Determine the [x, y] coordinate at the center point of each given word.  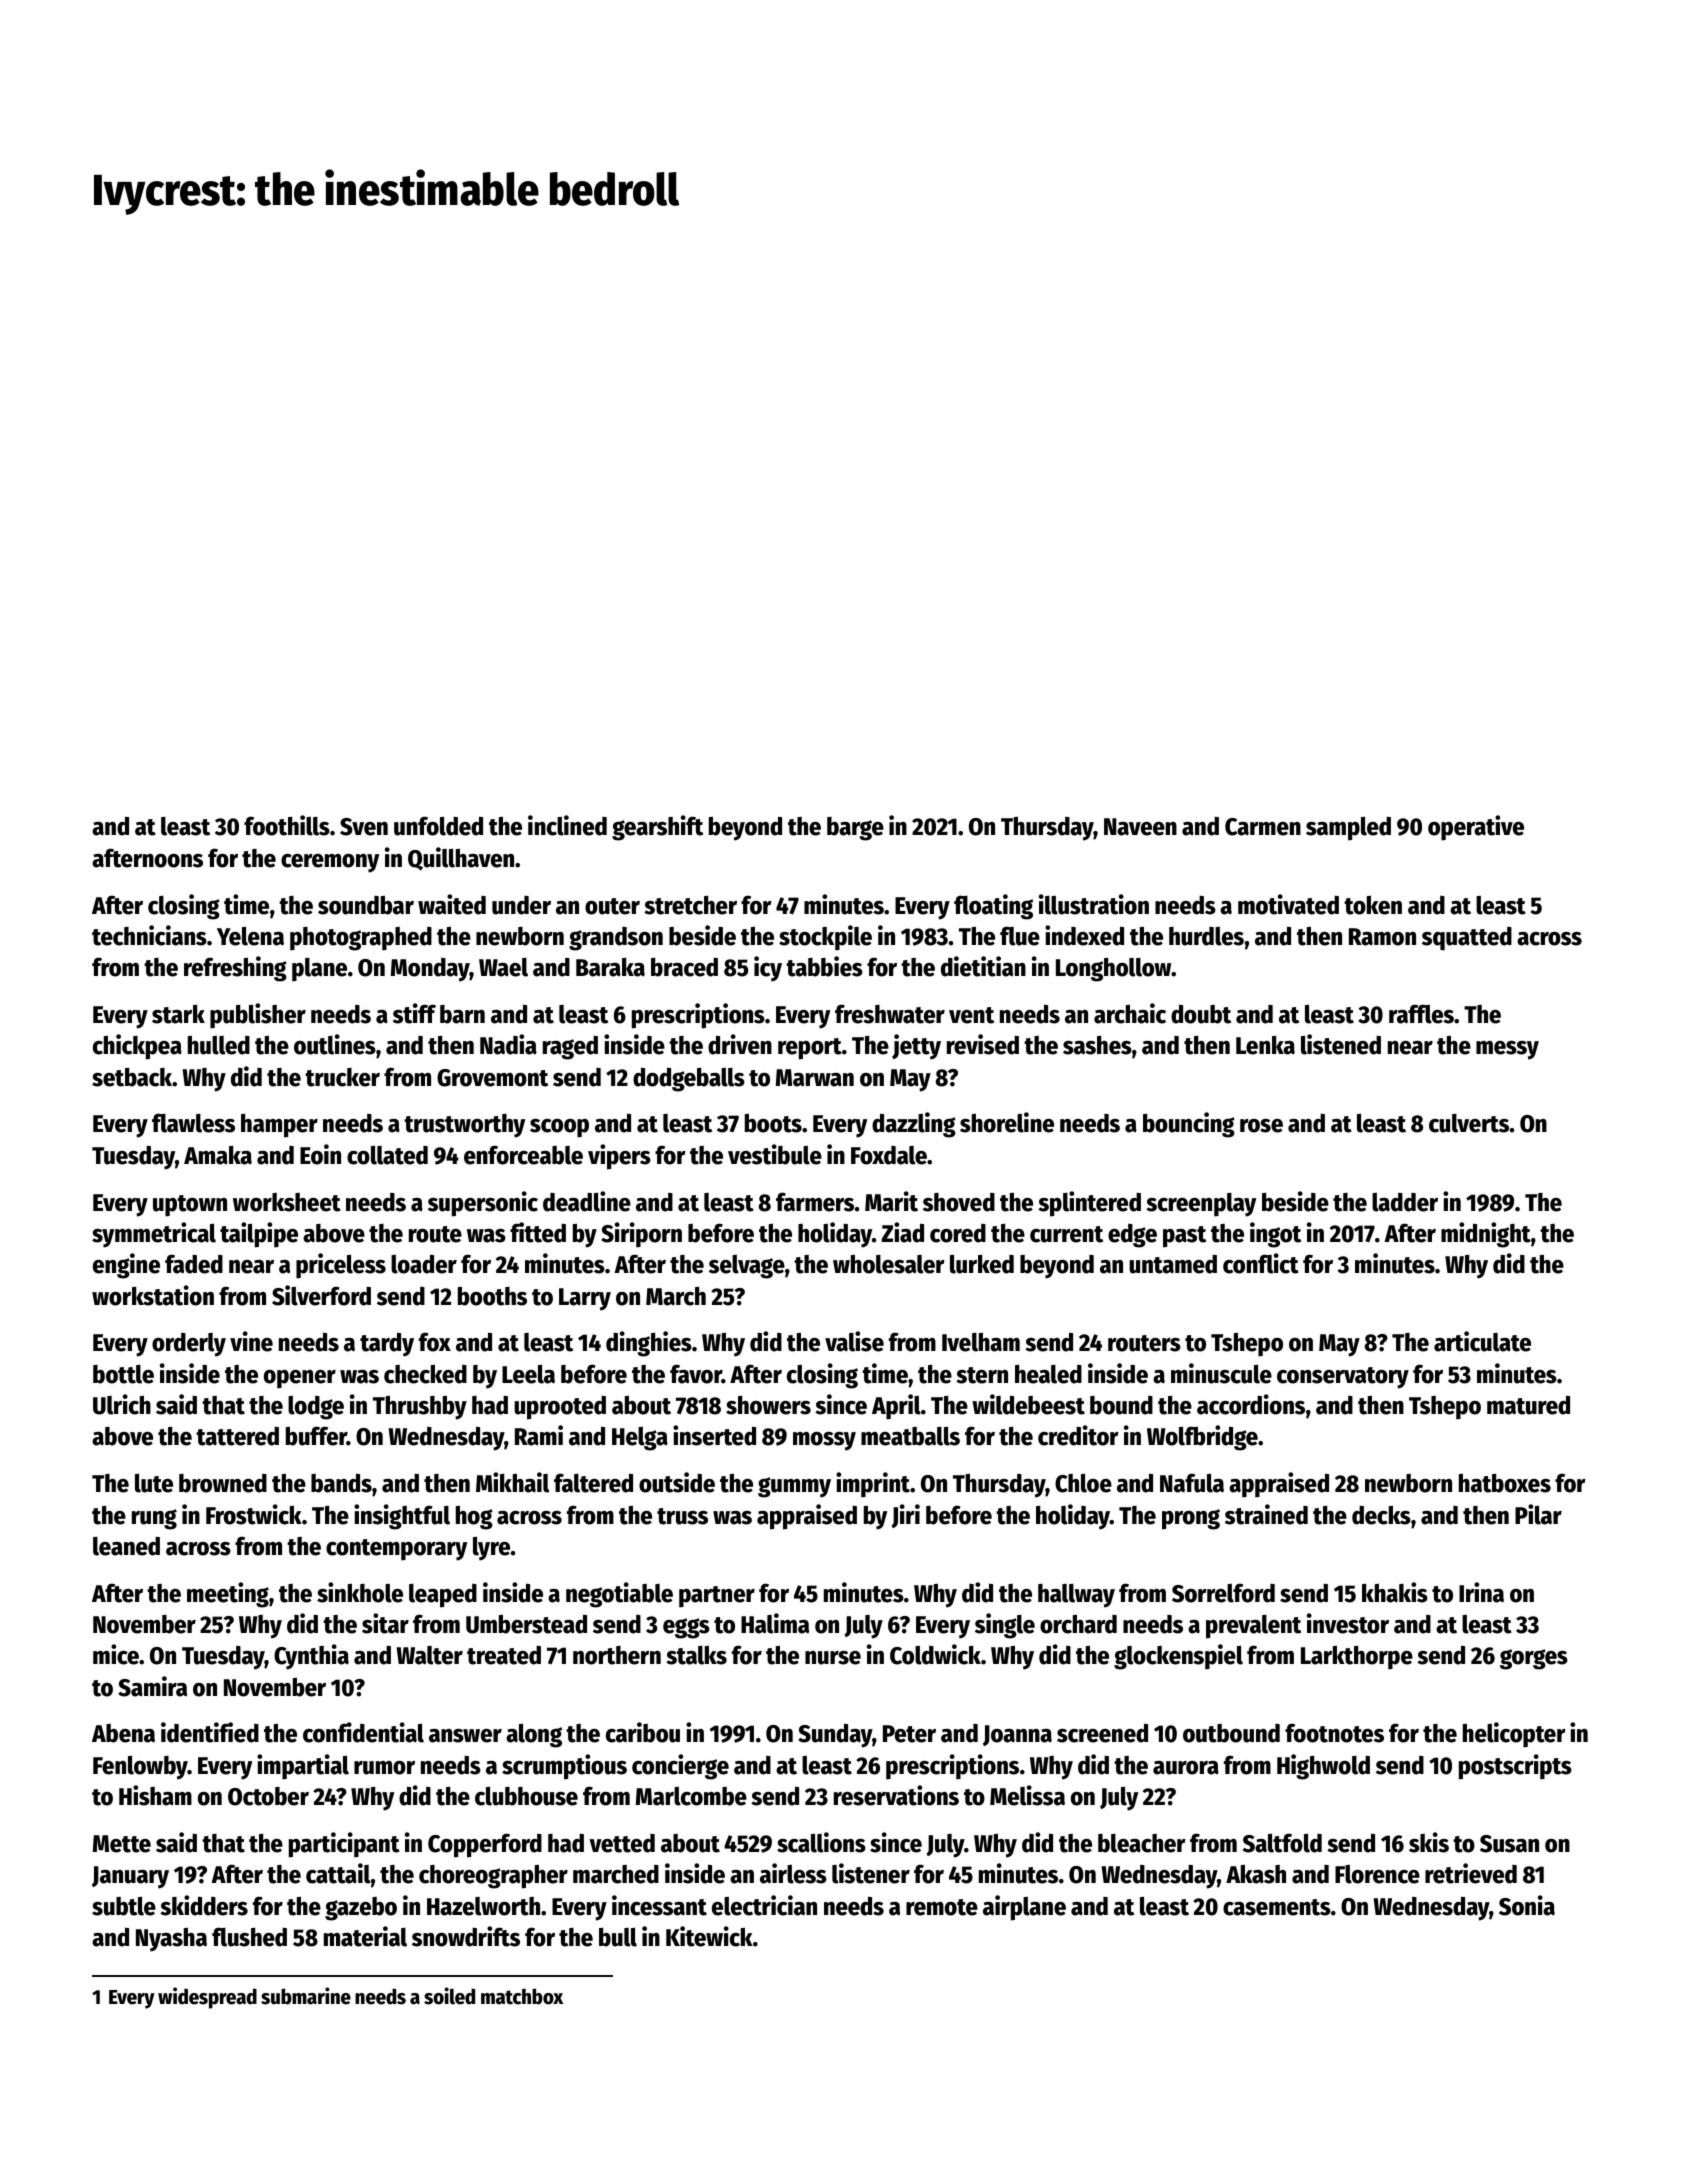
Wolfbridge [1202, 1438]
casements [1277, 1907]
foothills [287, 825]
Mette [122, 1844]
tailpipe [259, 1235]
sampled [1348, 829]
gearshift [657, 828]
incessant [659, 1905]
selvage [747, 1267]
